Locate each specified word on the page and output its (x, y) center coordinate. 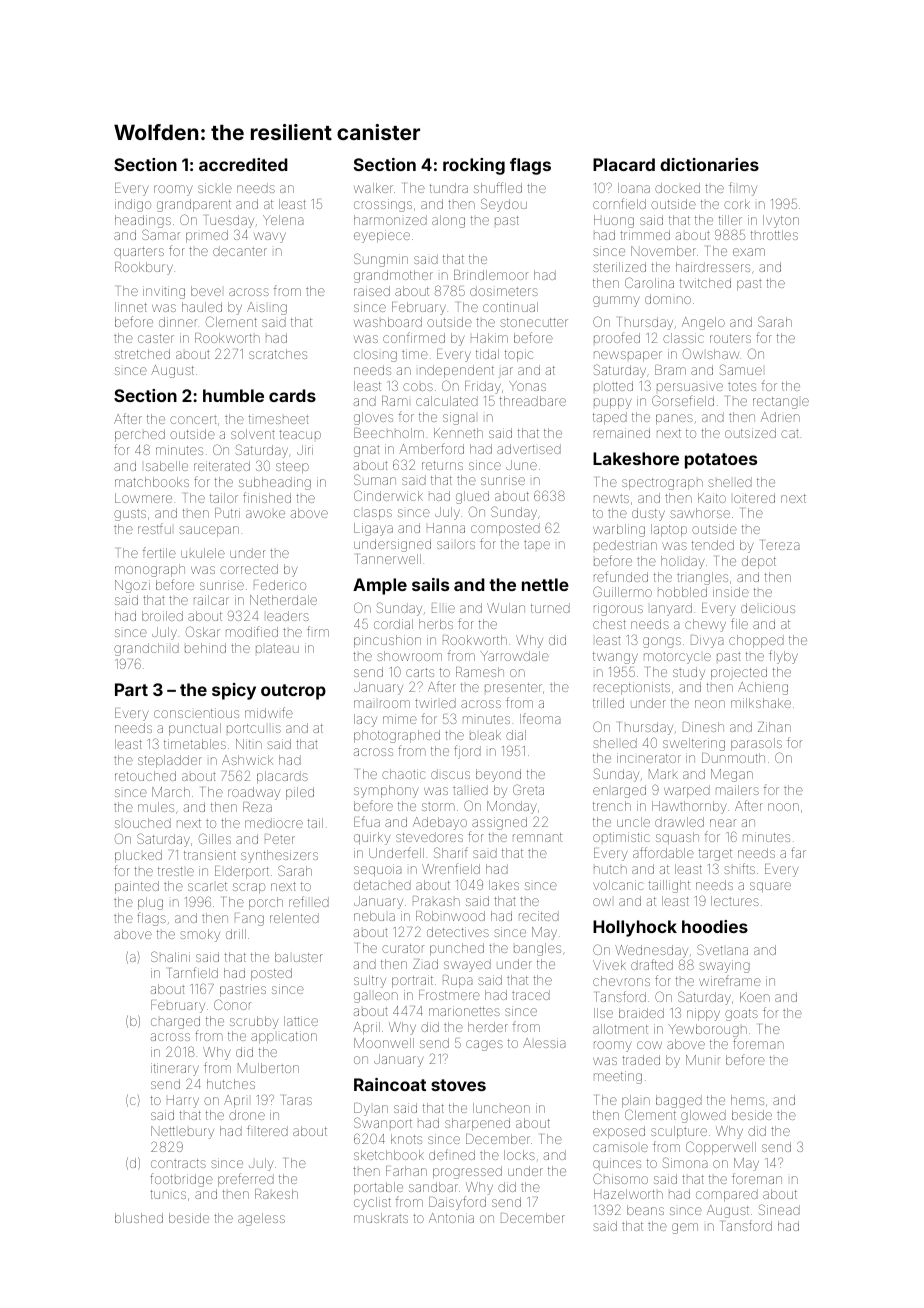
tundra (449, 188)
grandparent (194, 205)
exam (749, 252)
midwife (269, 712)
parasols (756, 744)
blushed (139, 1218)
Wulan (506, 608)
